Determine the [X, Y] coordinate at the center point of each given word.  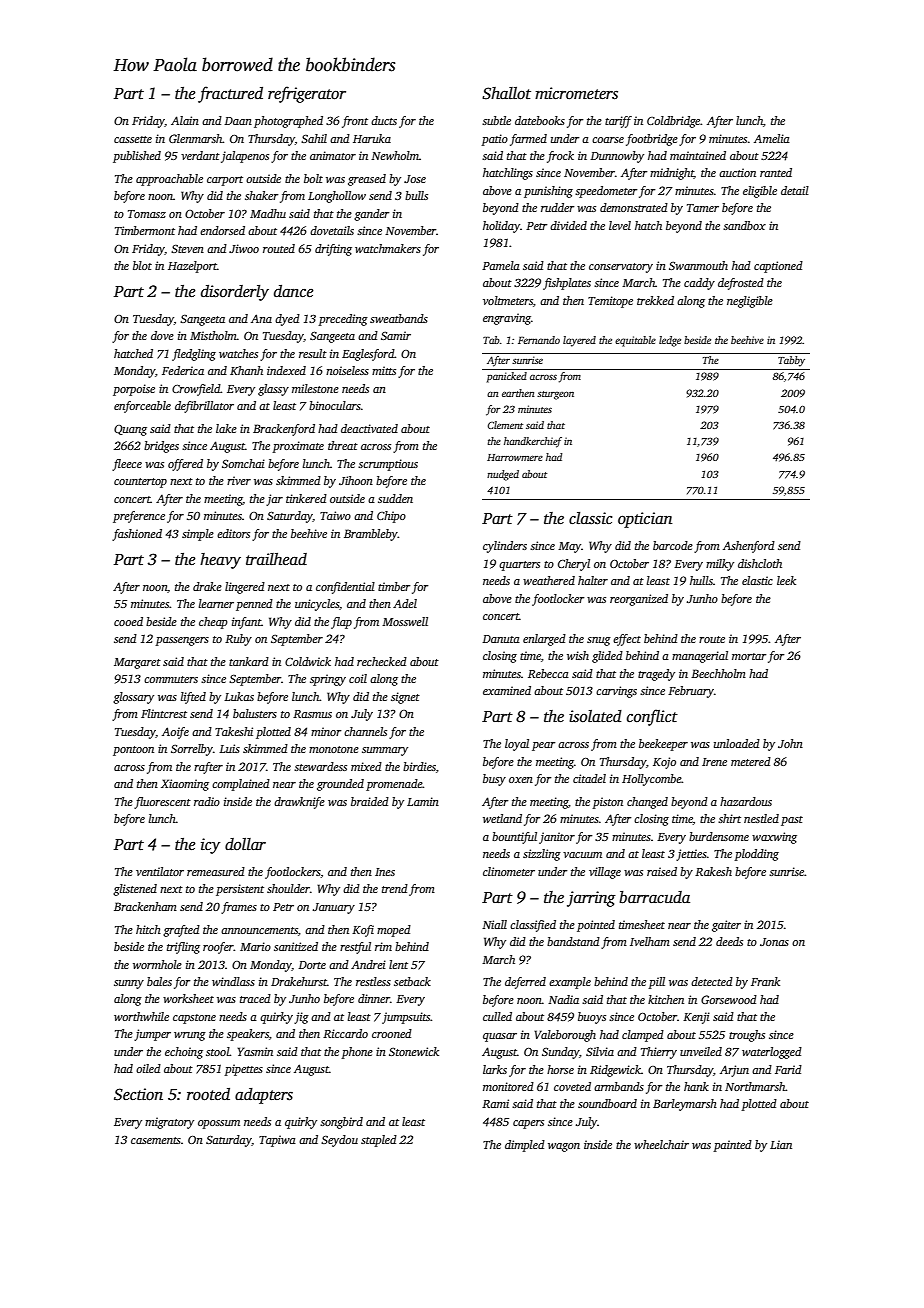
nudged [503, 475]
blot [142, 265]
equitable [635, 341]
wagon [564, 1147]
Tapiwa [277, 1141]
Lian [781, 1144]
